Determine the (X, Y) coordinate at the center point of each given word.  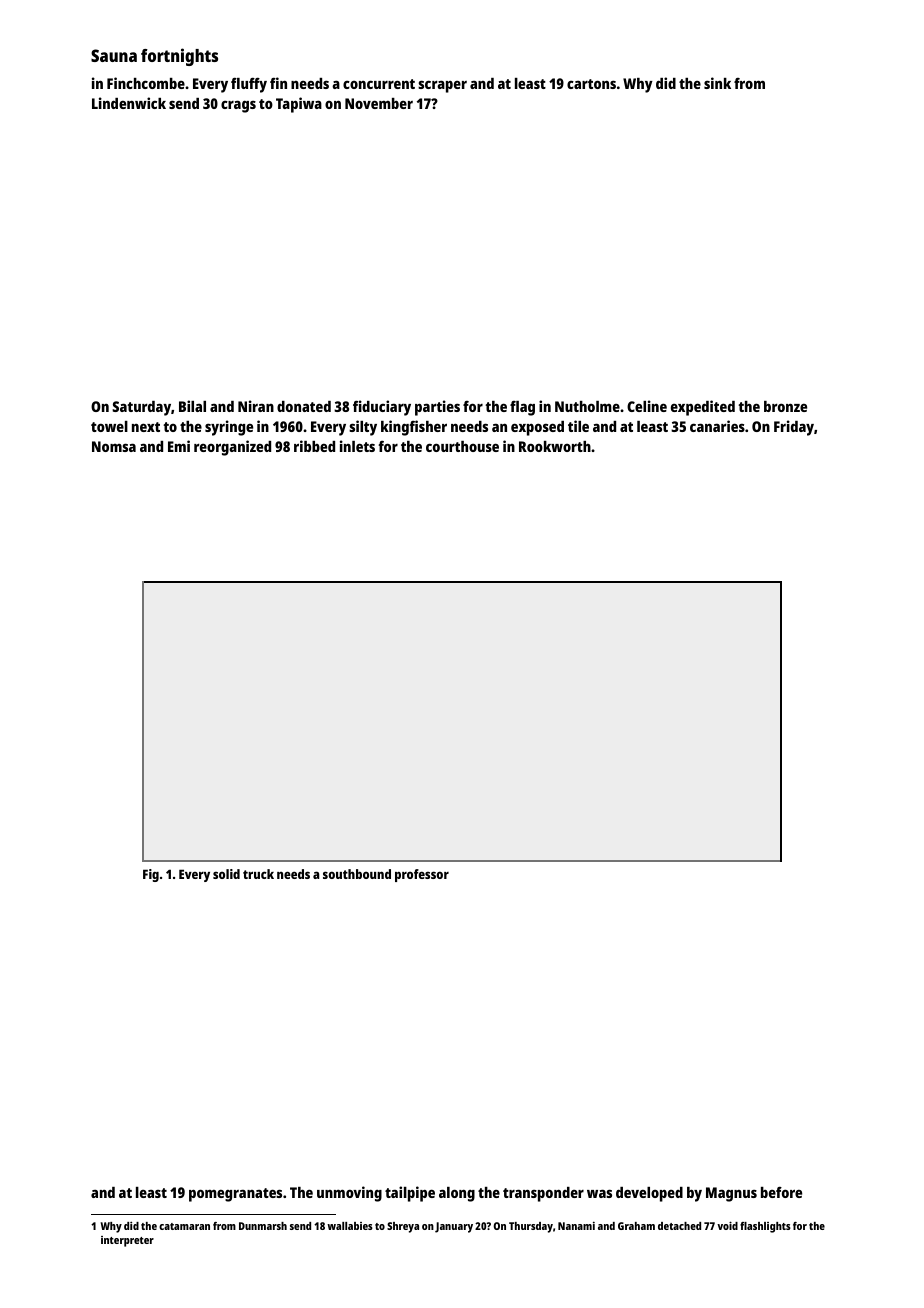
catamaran (184, 1226)
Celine (647, 406)
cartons (591, 84)
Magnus (731, 1194)
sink (717, 83)
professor (422, 875)
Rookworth (555, 446)
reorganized (232, 448)
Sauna (114, 55)
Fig (151, 875)
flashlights (765, 1227)
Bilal (192, 406)
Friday (794, 428)
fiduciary (382, 408)
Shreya (403, 1227)
